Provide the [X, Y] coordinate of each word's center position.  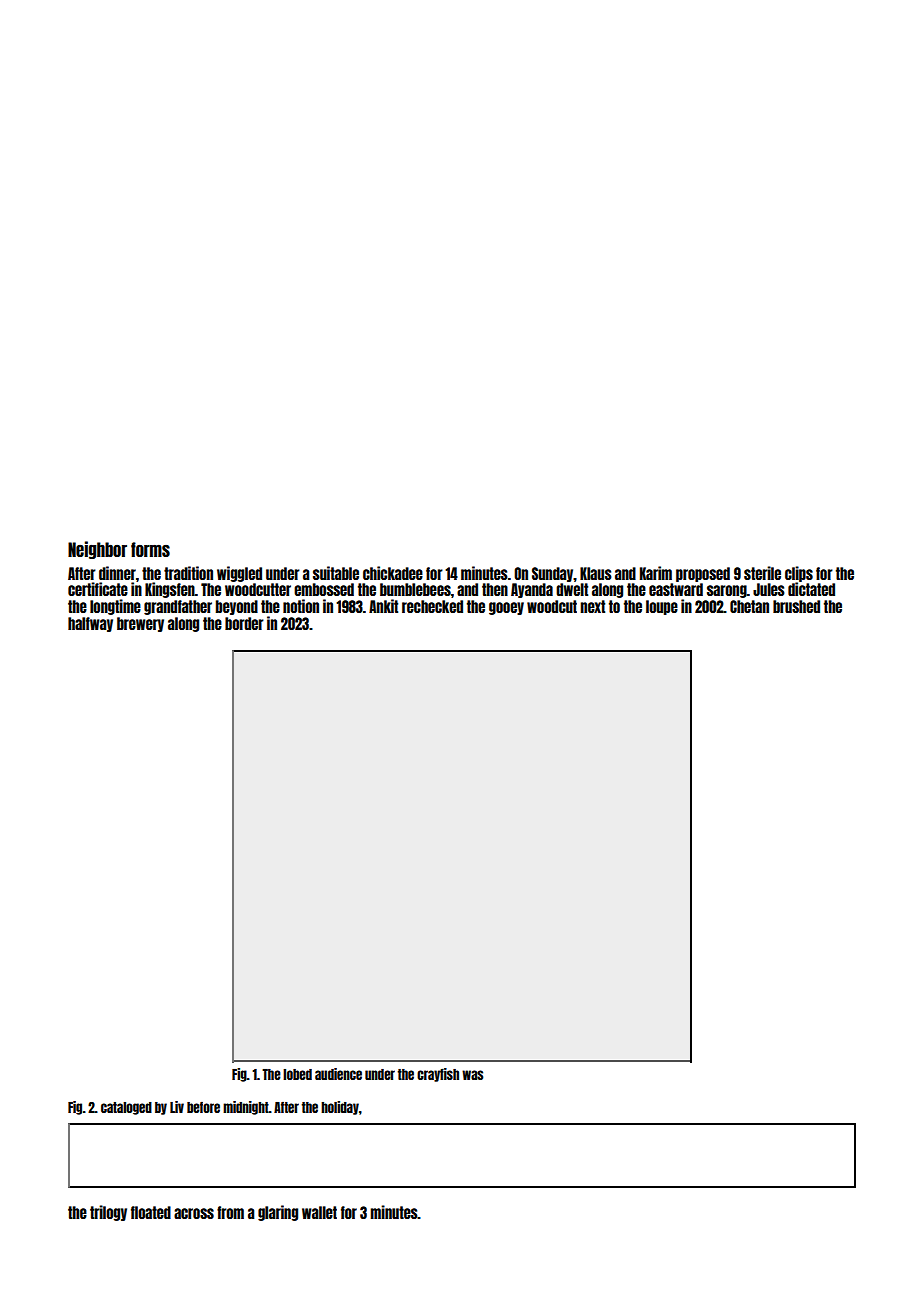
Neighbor [97, 550]
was [472, 1075]
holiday [340, 1108]
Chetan [749, 606]
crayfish [438, 1075]
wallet [319, 1212]
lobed [297, 1074]
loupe [662, 607]
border [244, 623]
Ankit [383, 606]
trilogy [108, 1213]
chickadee [393, 573]
